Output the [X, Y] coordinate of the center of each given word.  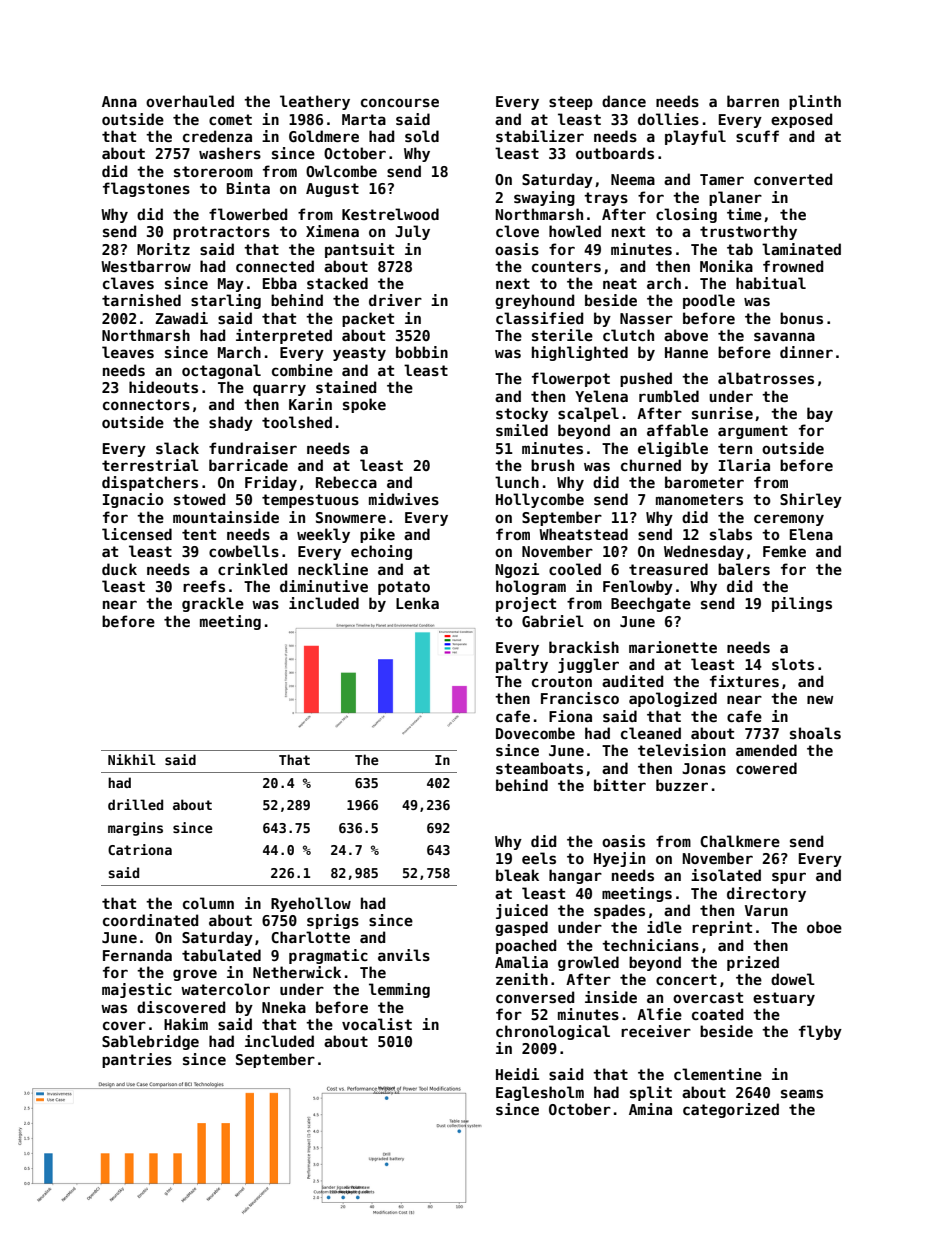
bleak [517, 875]
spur [789, 878]
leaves [128, 352]
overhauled [190, 101]
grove [195, 975]
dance [624, 101]
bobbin [422, 352]
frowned [793, 266]
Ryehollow [311, 904]
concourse [400, 102]
